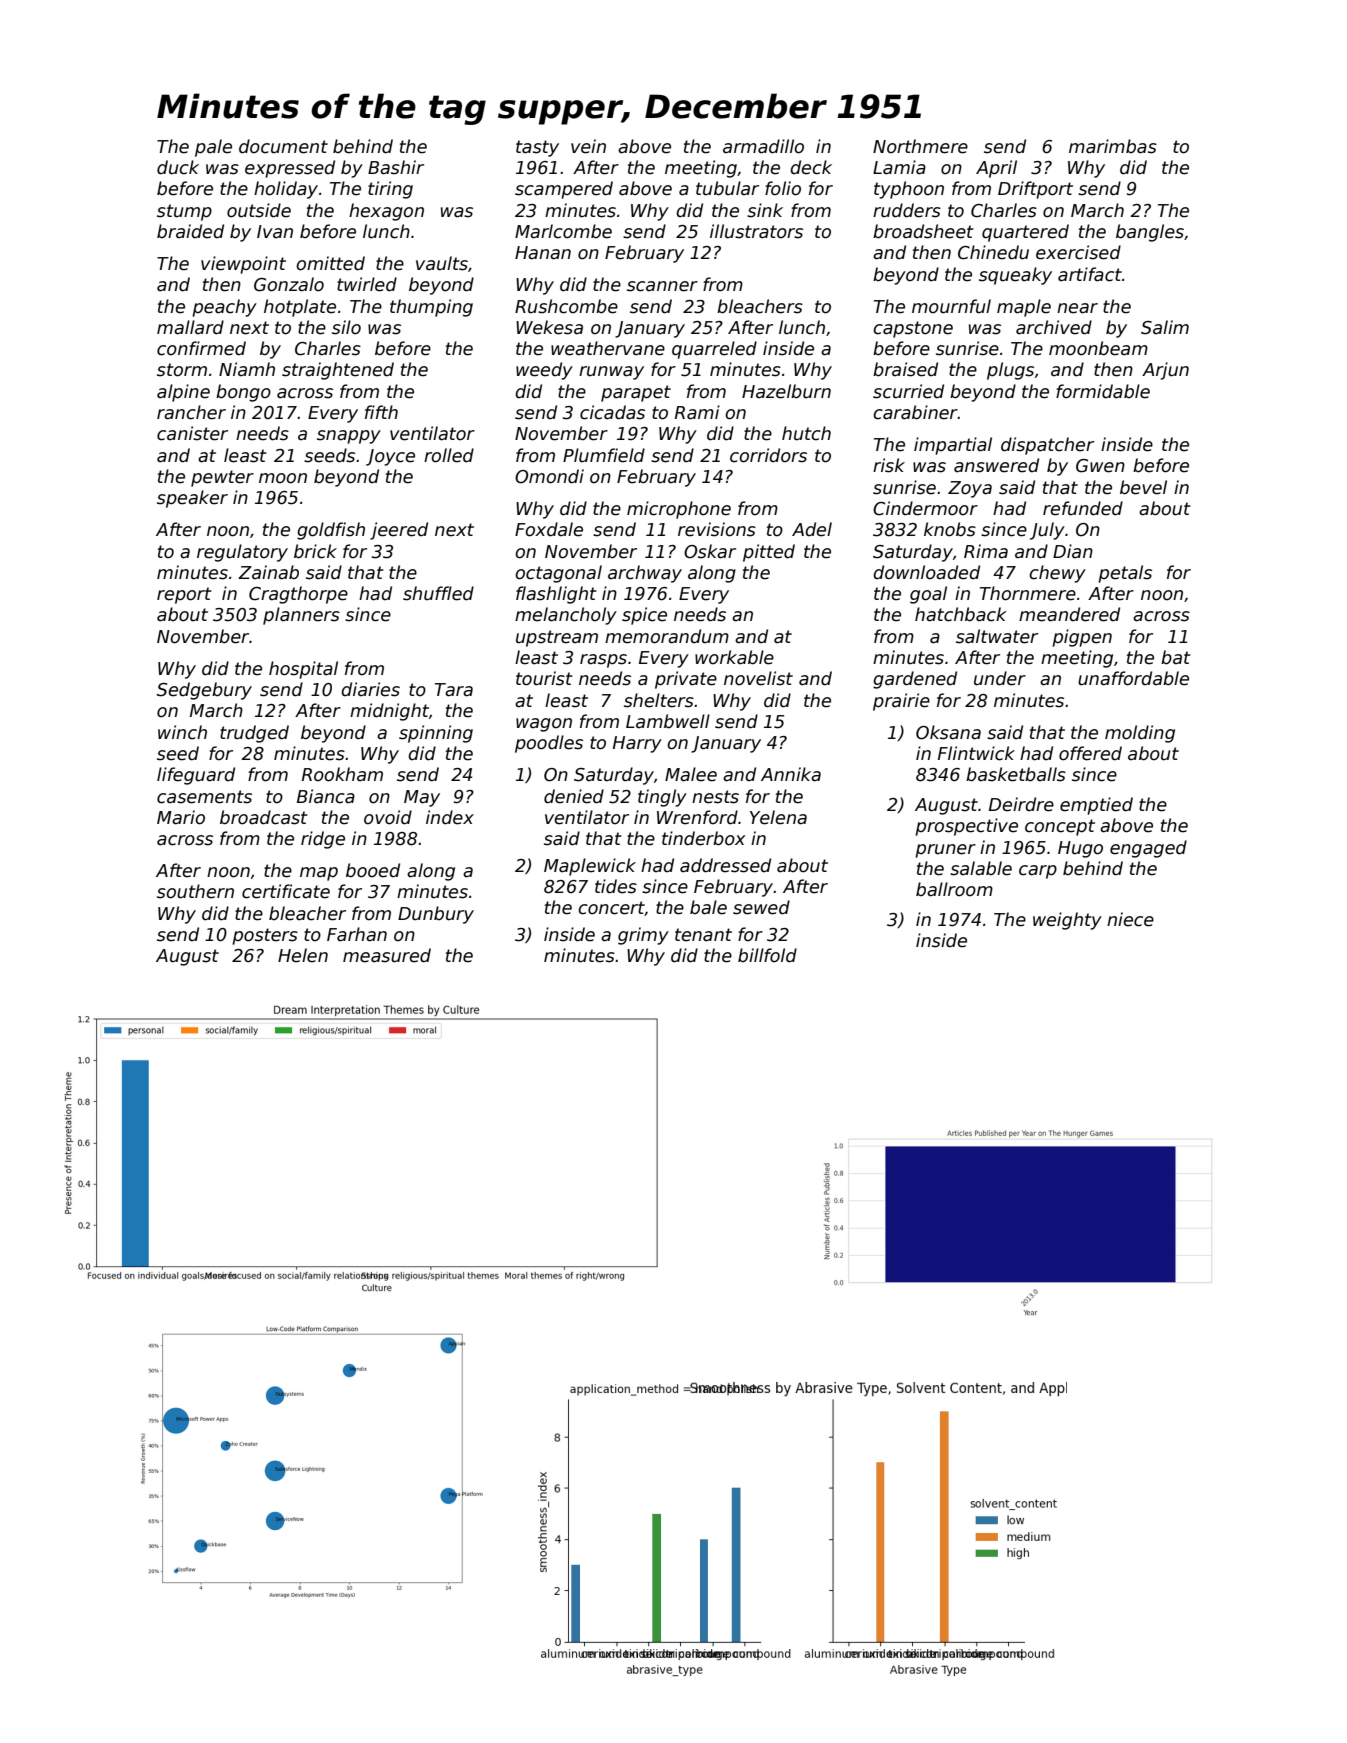 The image size is (1347, 1743). Describe the element at coordinates (381, 412) in the screenshot. I see `fifth` at that location.
